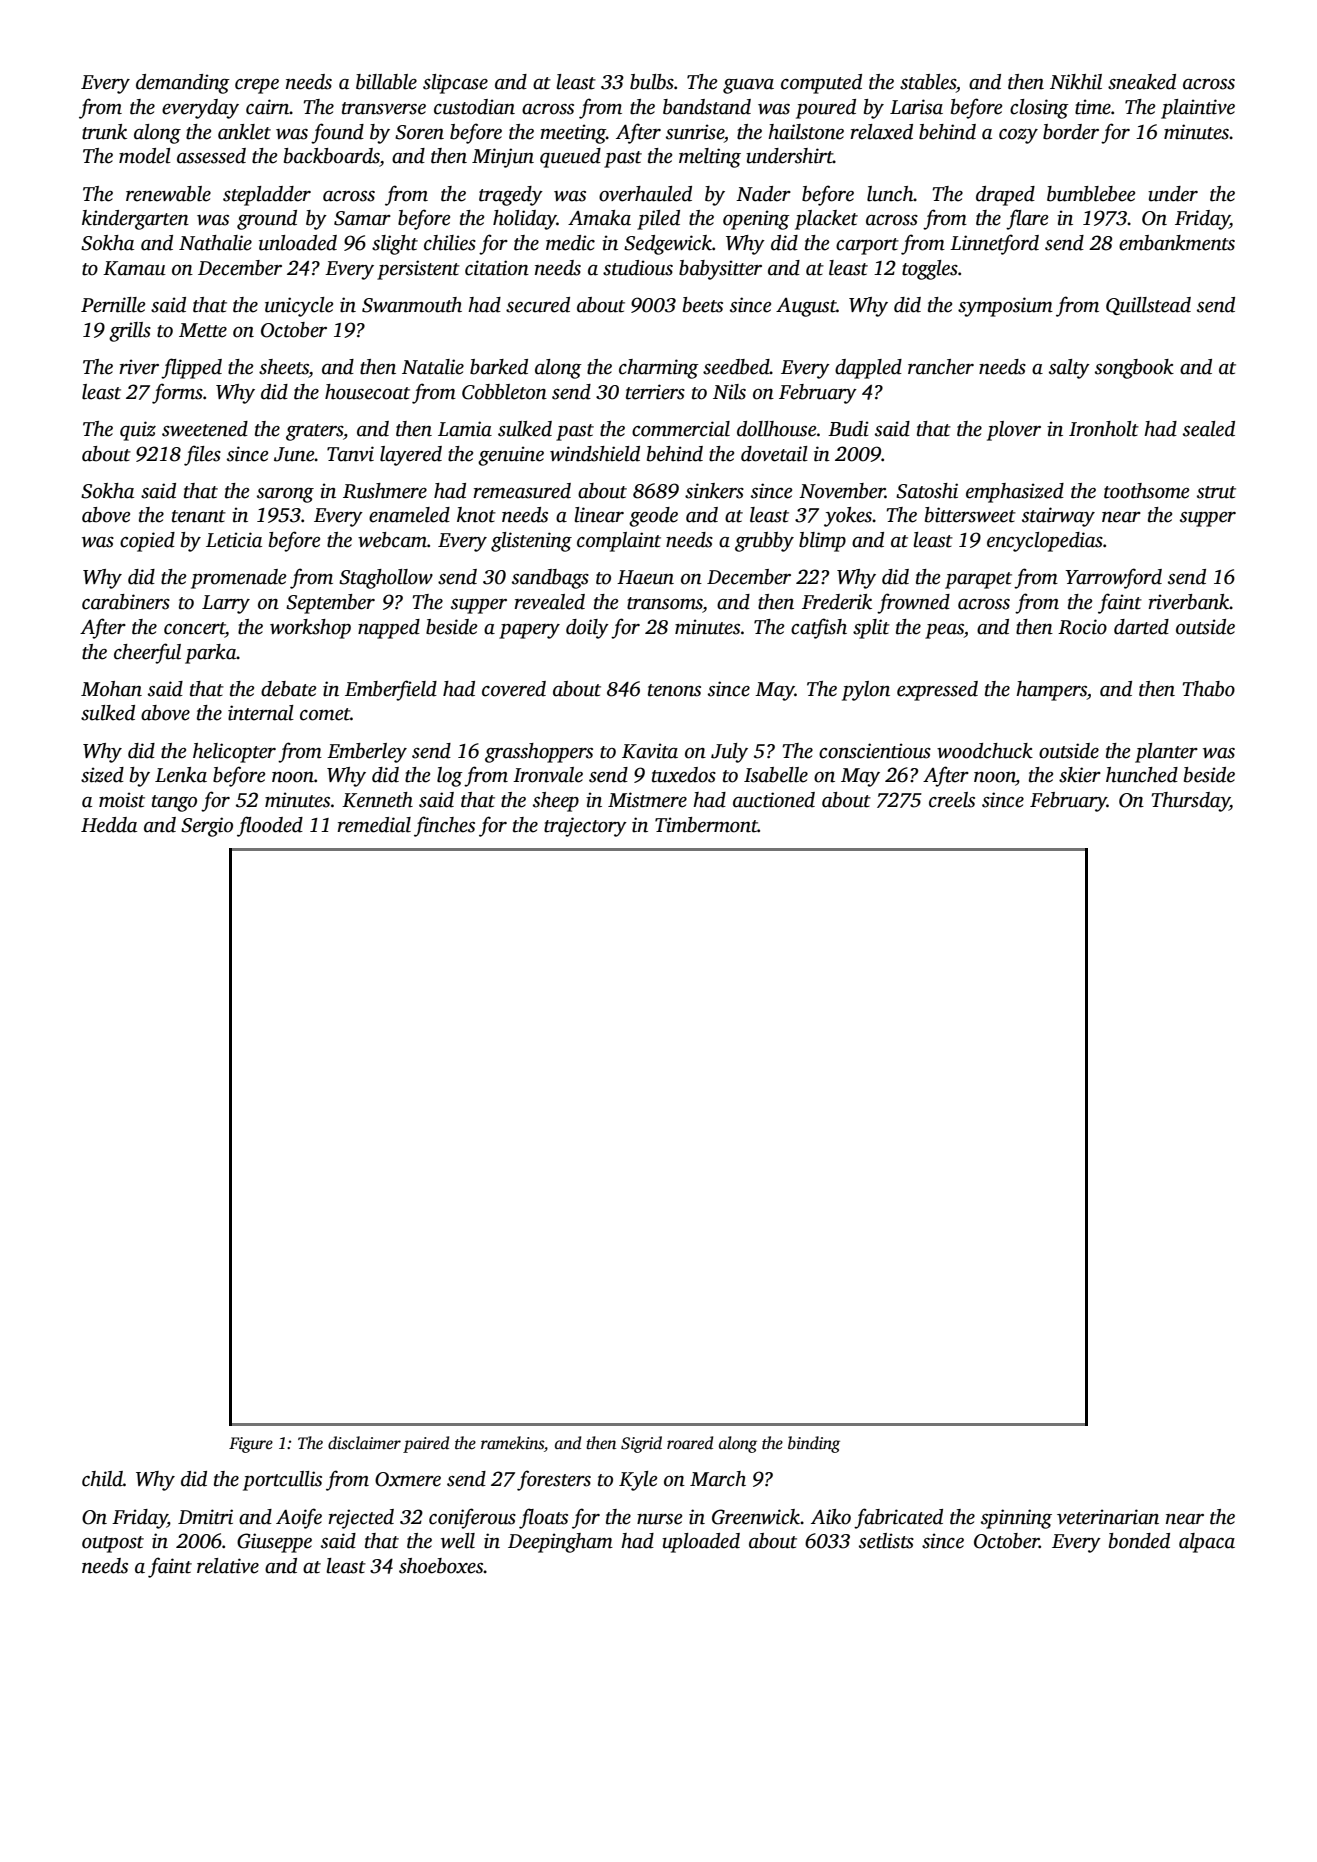  Describe the element at coordinates (474, 107) in the document. I see `custodian` at that location.
